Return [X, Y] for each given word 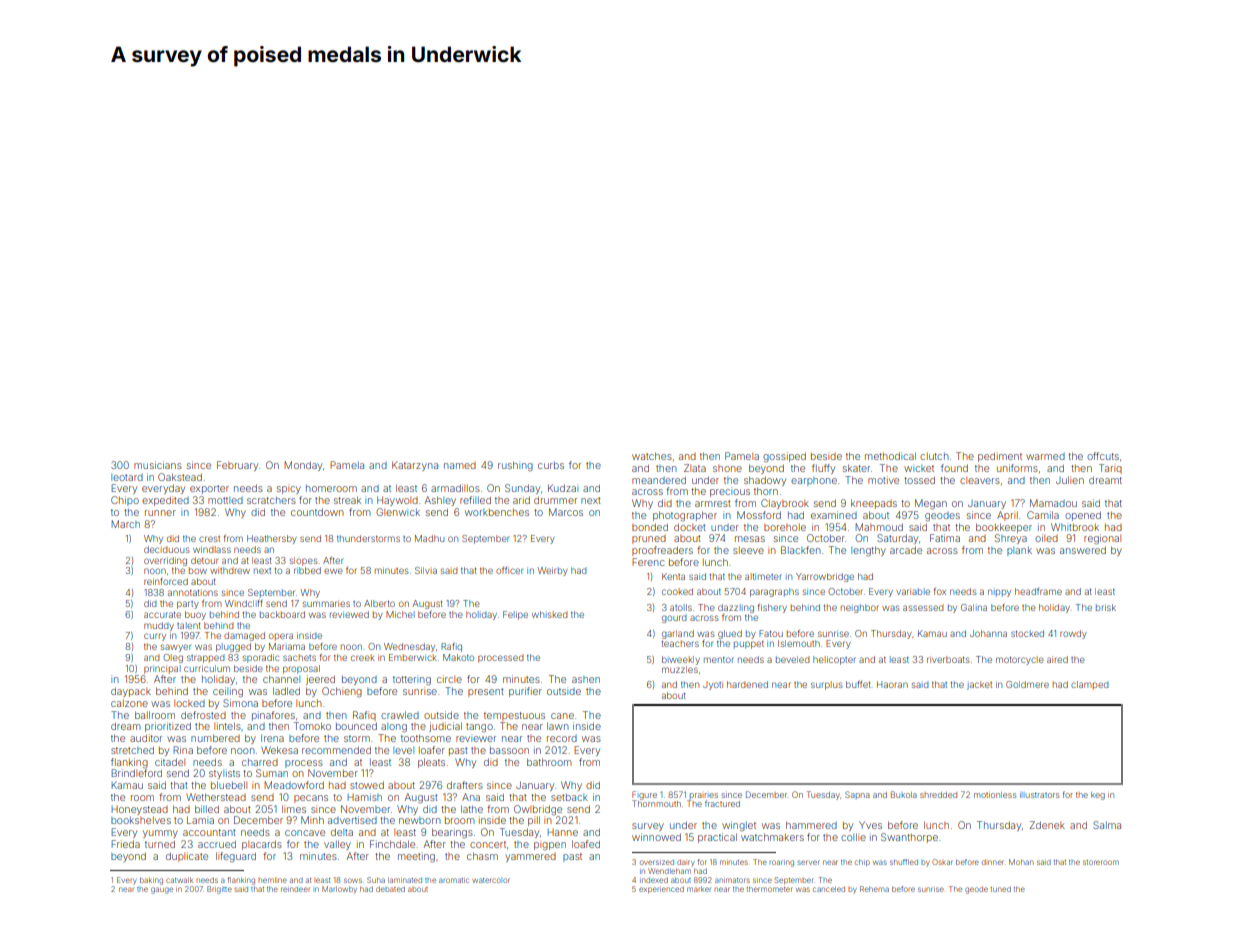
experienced [661, 889]
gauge [162, 890]
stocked [1027, 633]
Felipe [515, 615]
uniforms [1017, 468]
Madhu [429, 538]
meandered [659, 480]
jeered [320, 680]
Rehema [874, 889]
